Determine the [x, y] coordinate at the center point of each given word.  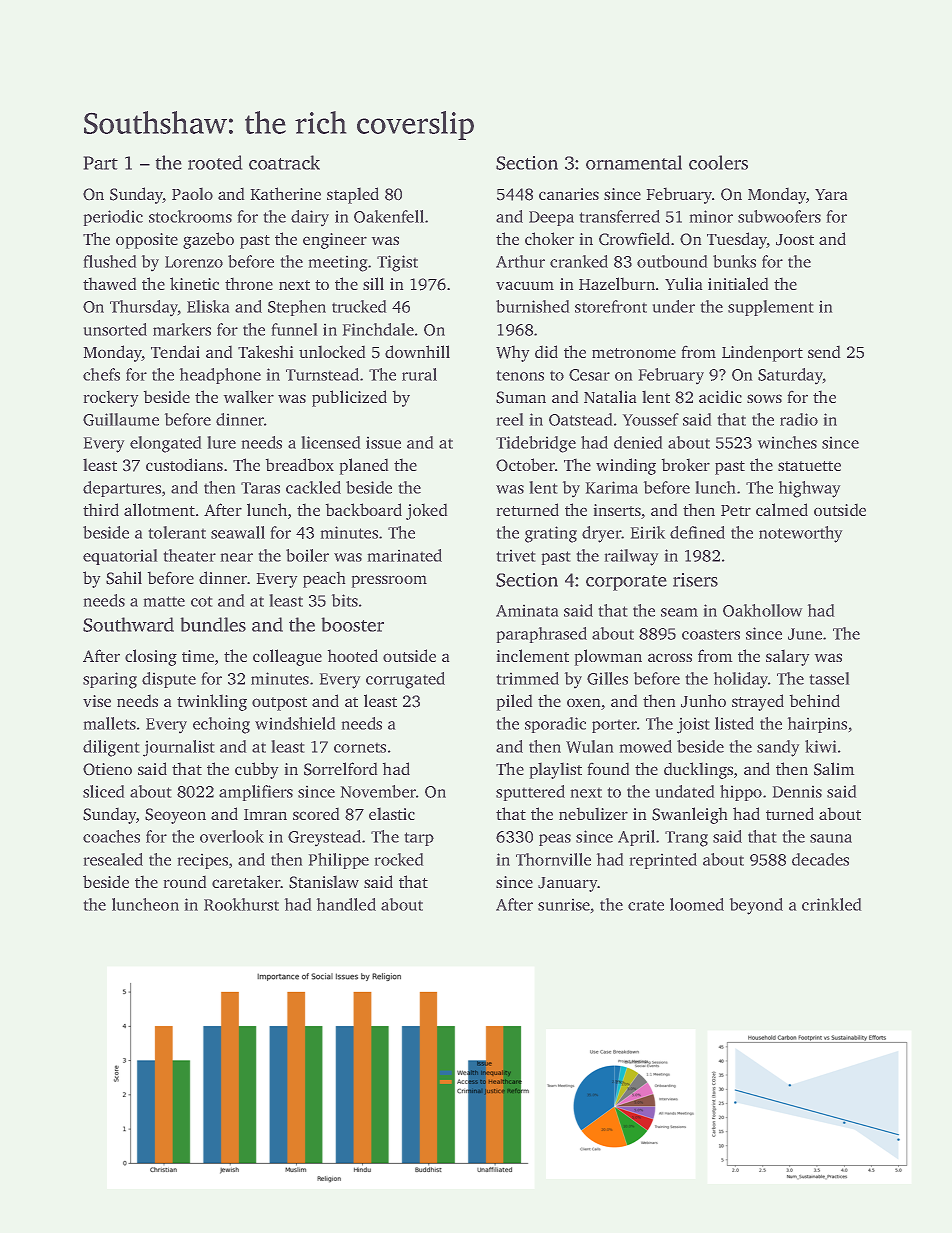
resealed [113, 859]
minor [711, 216]
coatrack [284, 162]
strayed [758, 702]
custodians [184, 464]
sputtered [530, 793]
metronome [634, 353]
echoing [221, 725]
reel [510, 419]
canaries [569, 194]
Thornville [553, 859]
